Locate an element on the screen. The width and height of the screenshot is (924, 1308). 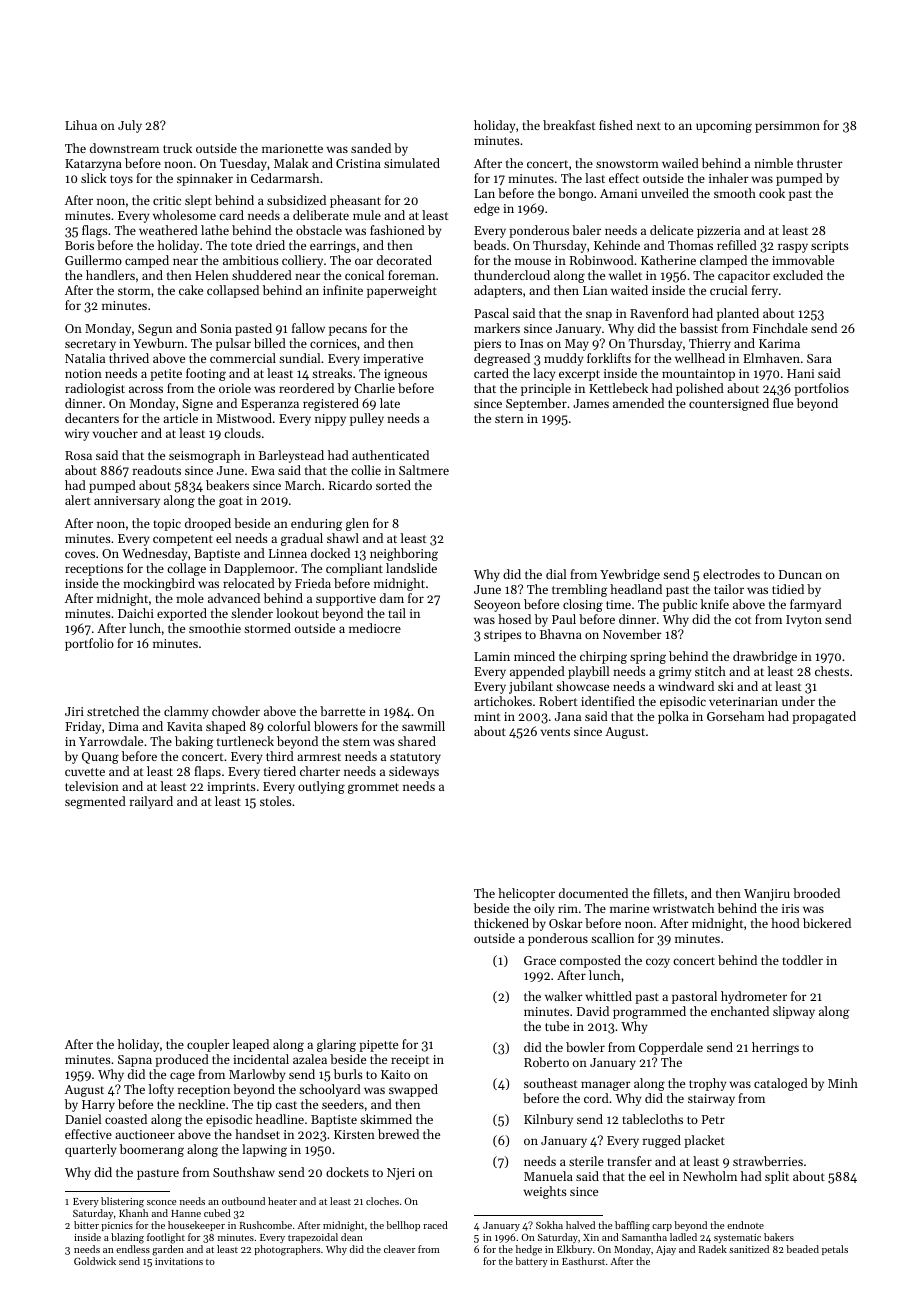
cleaver is located at coordinates (399, 1249).
